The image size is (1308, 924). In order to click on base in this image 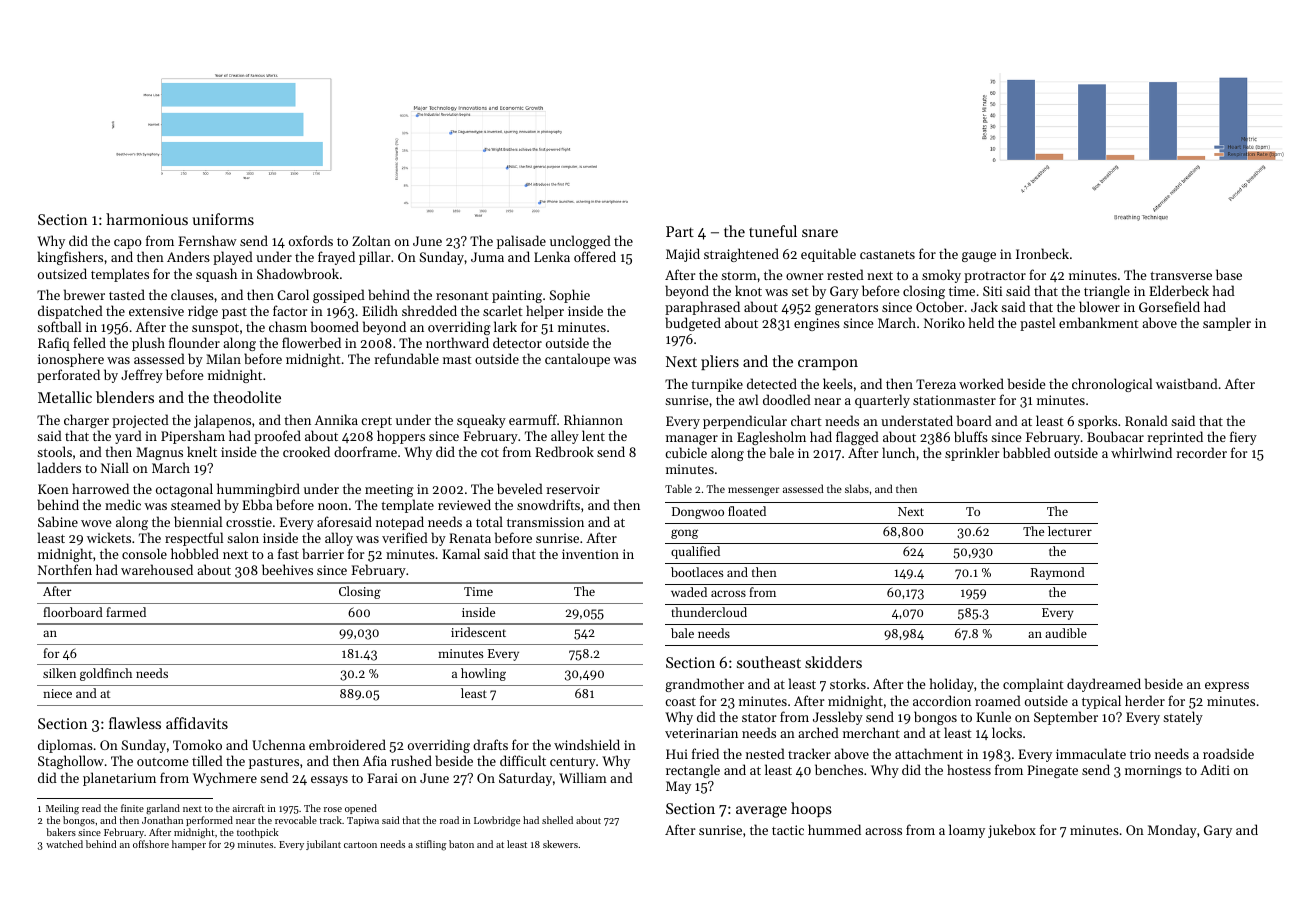, I will do `click(1229, 274)`.
